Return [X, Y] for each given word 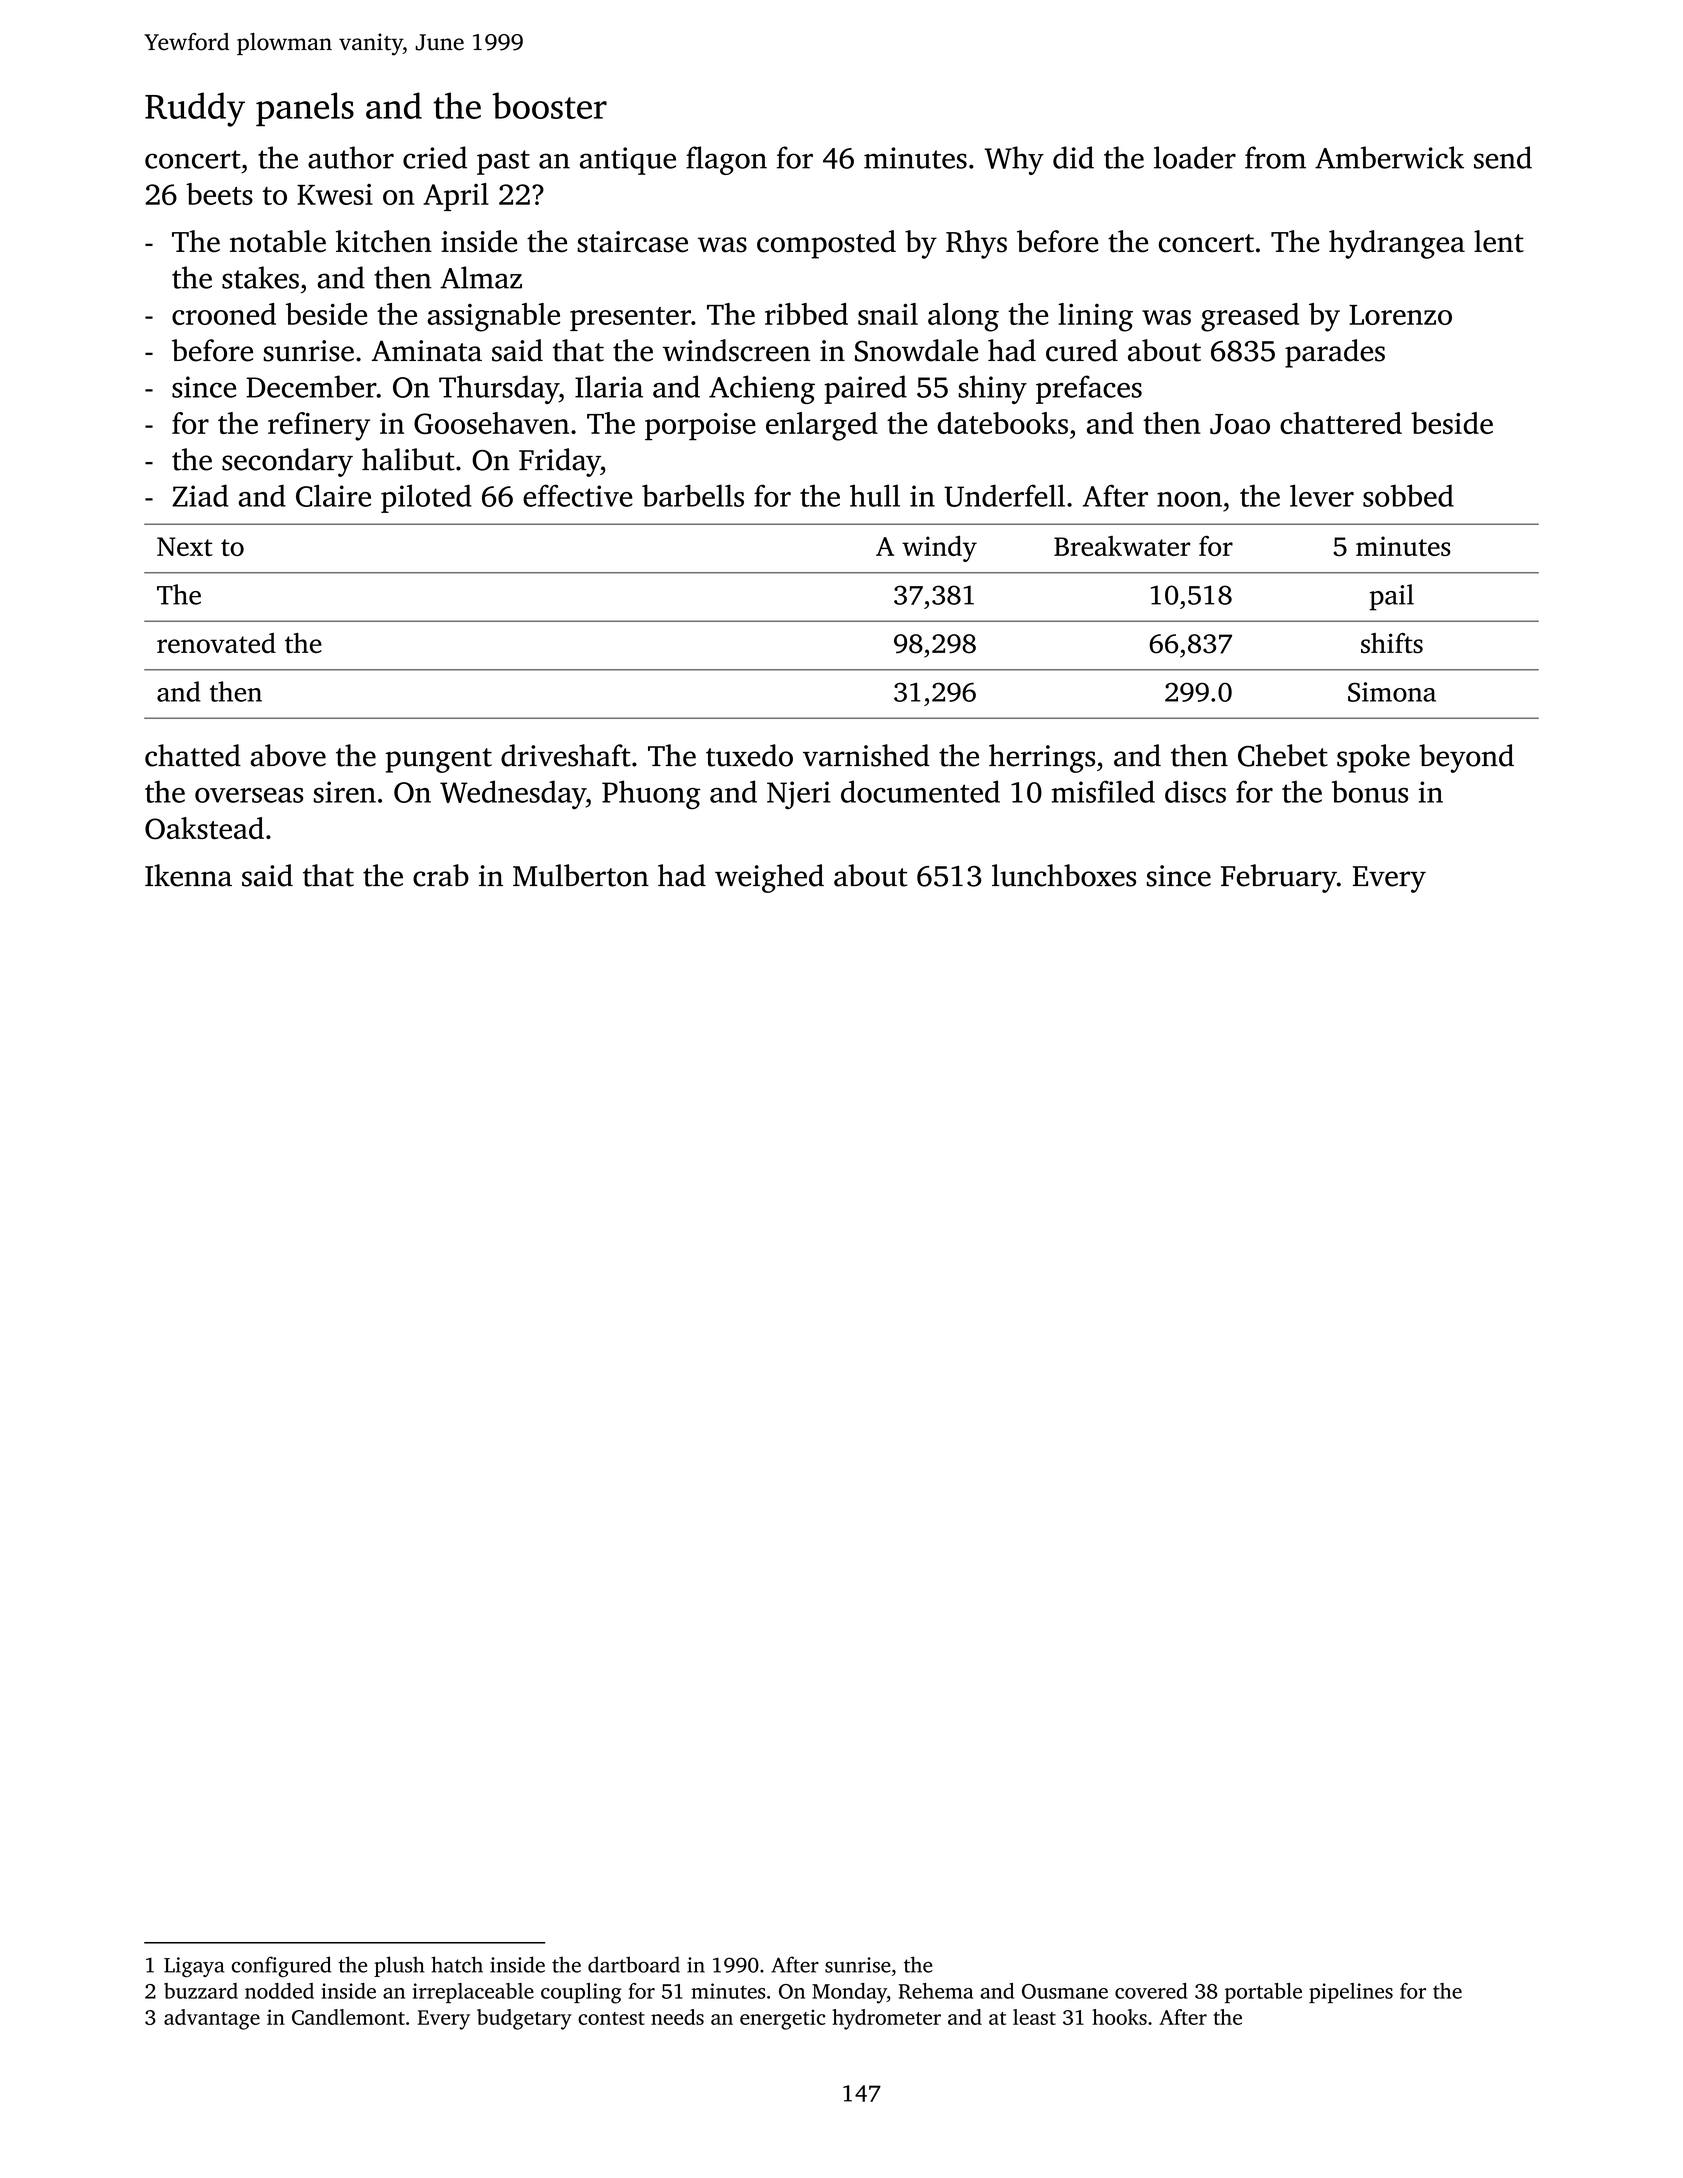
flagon [726, 160]
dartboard [634, 1964]
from [1275, 157]
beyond [1466, 758]
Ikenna [188, 875]
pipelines [1351, 1993]
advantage [212, 2019]
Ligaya [194, 1967]
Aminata [427, 351]
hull [875, 495]
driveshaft [566, 755]
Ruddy [195, 109]
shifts [1392, 643]
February [1279, 878]
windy [939, 549]
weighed [769, 878]
